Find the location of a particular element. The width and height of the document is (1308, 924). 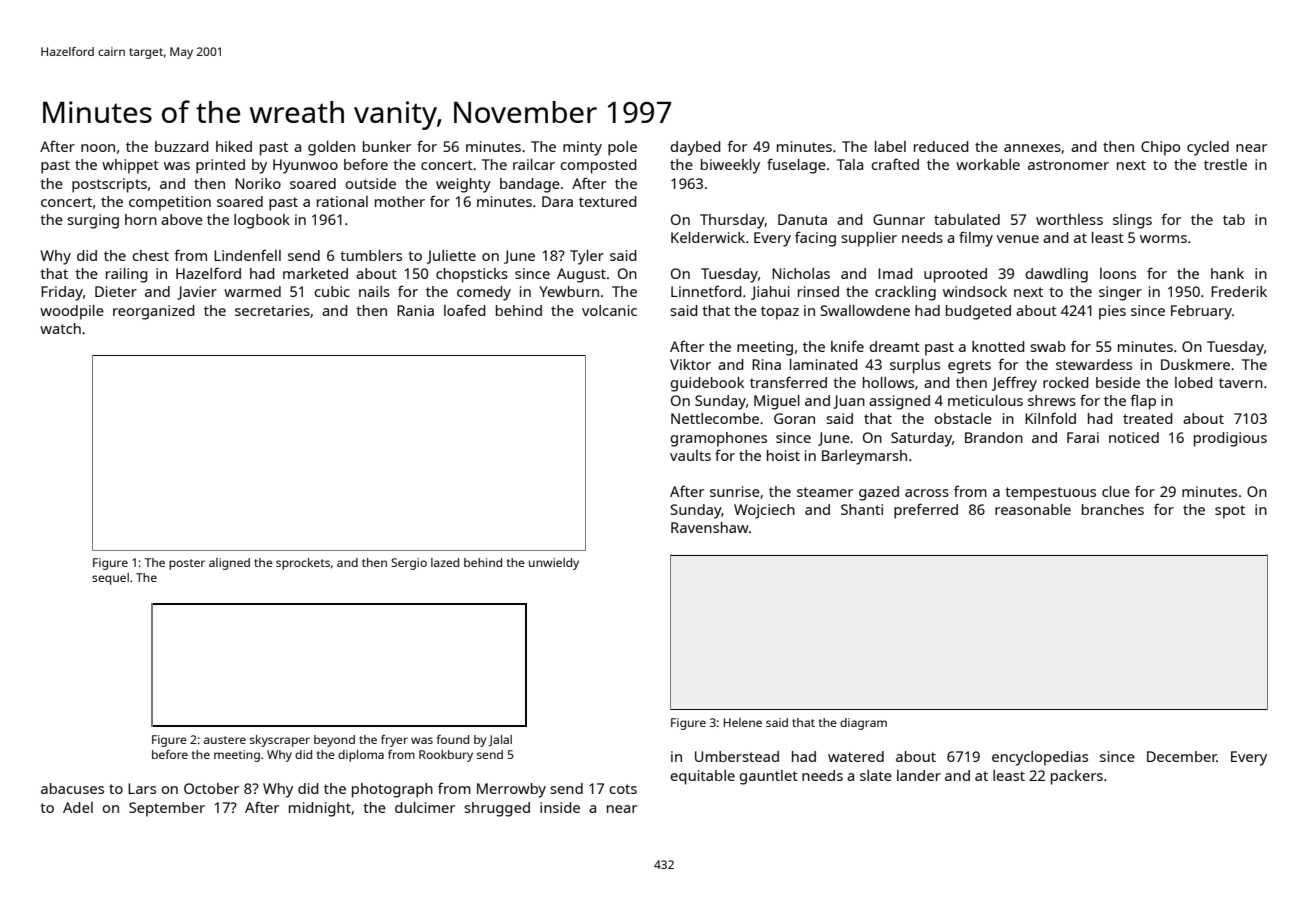

Farai is located at coordinates (1083, 437).
